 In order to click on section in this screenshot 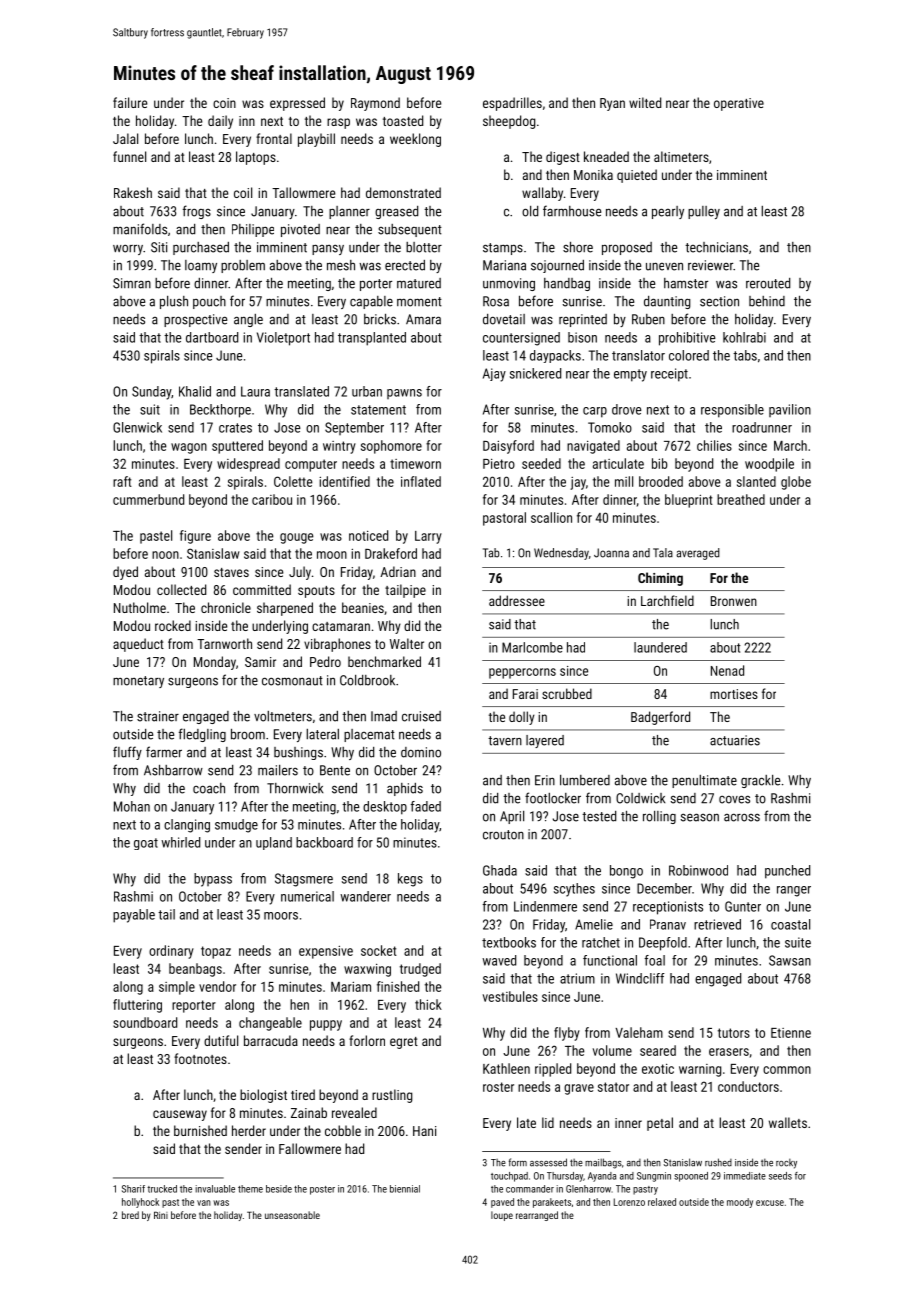, I will do `click(719, 301)`.
